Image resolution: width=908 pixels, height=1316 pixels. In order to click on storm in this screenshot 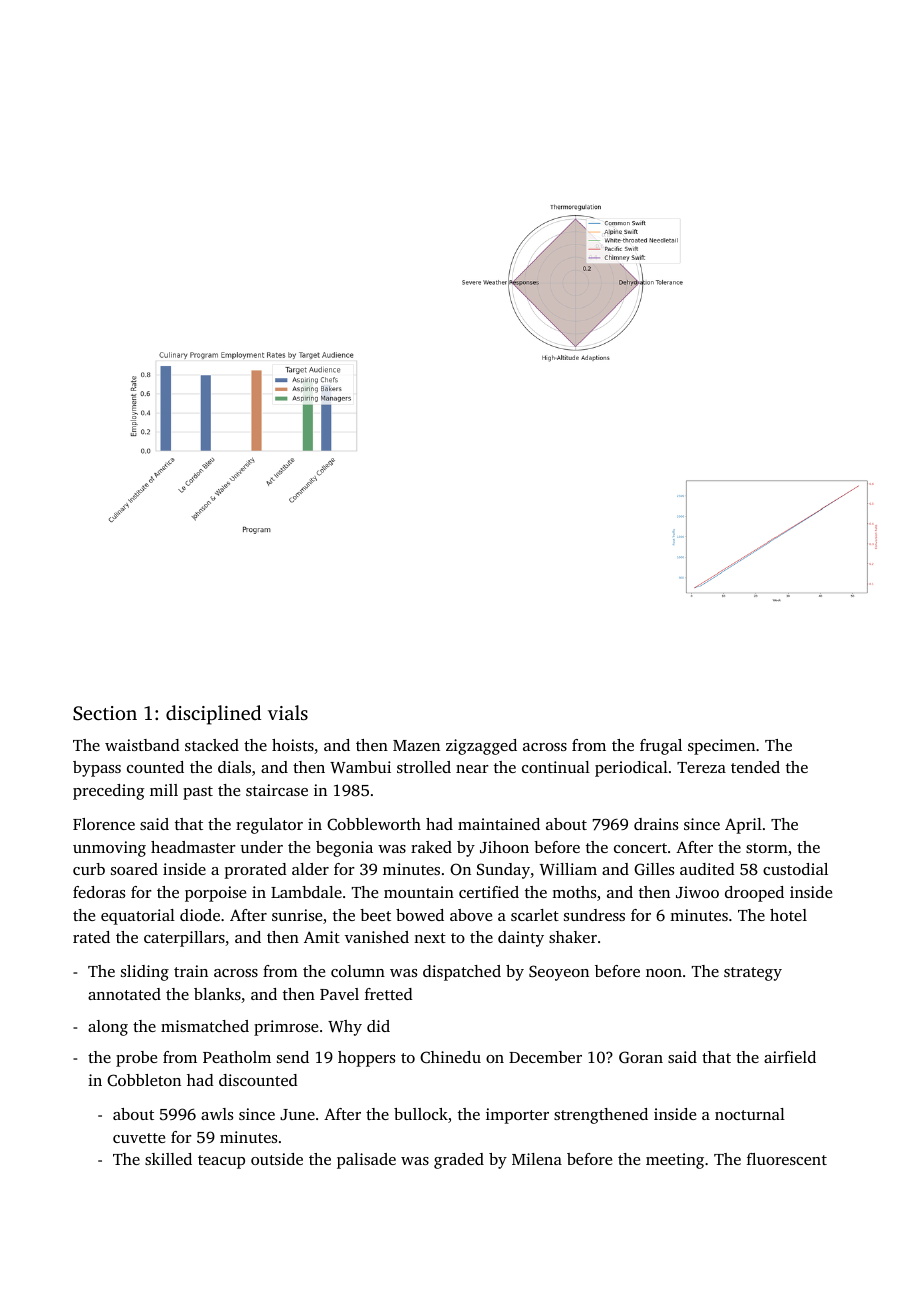, I will do `click(767, 848)`.
